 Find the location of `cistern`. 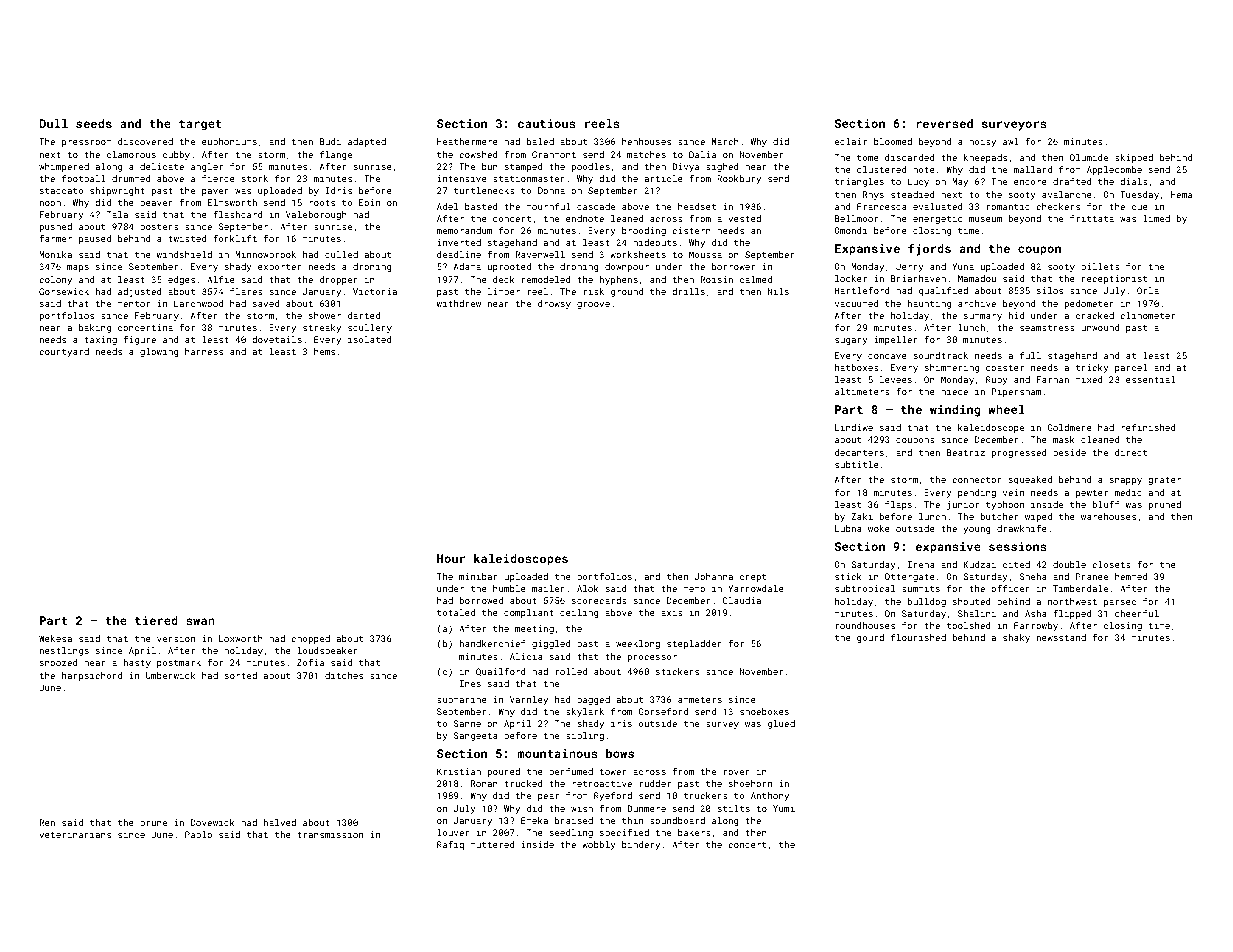

cistern is located at coordinates (691, 230).
